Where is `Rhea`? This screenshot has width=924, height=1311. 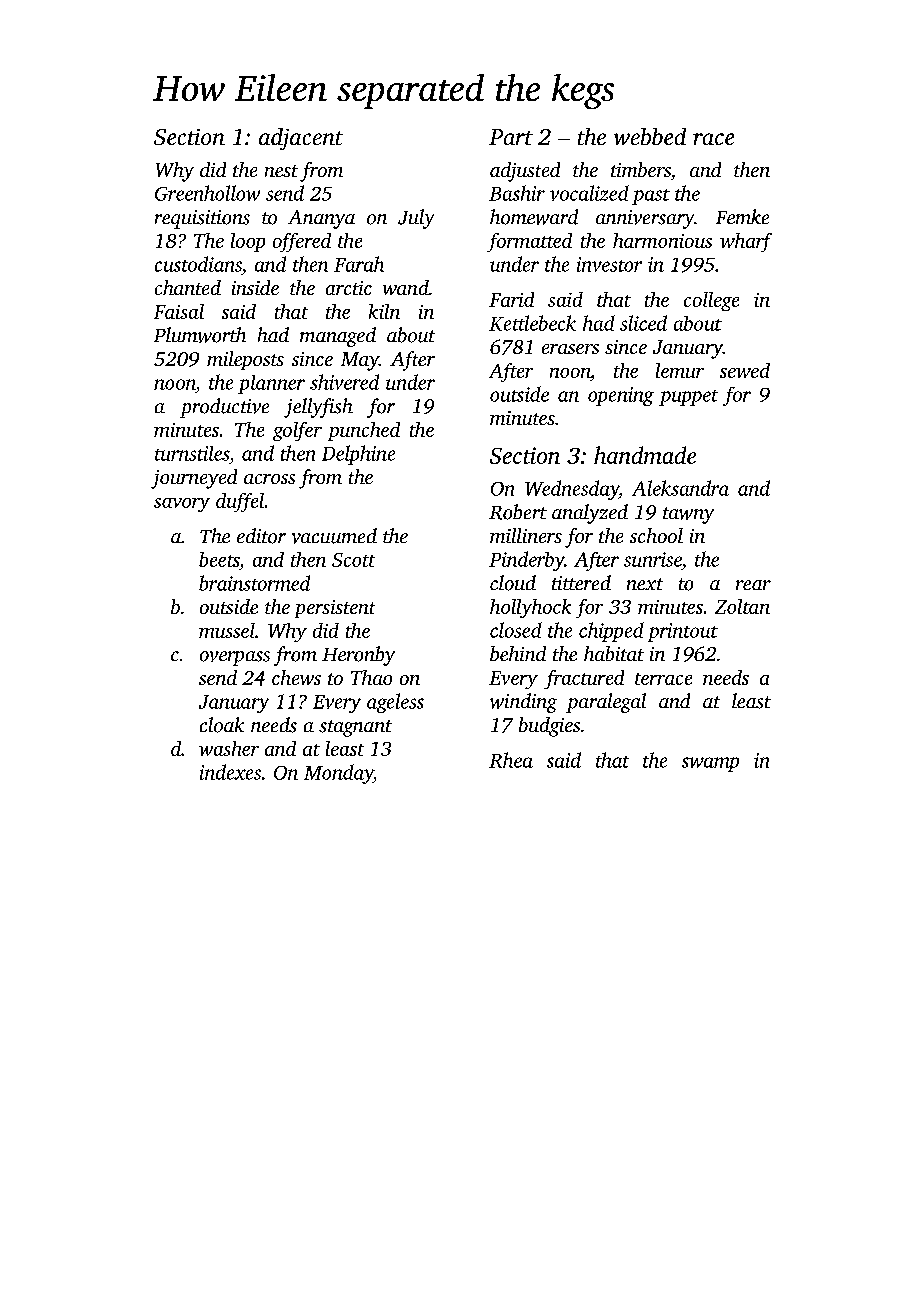
Rhea is located at coordinates (511, 760).
